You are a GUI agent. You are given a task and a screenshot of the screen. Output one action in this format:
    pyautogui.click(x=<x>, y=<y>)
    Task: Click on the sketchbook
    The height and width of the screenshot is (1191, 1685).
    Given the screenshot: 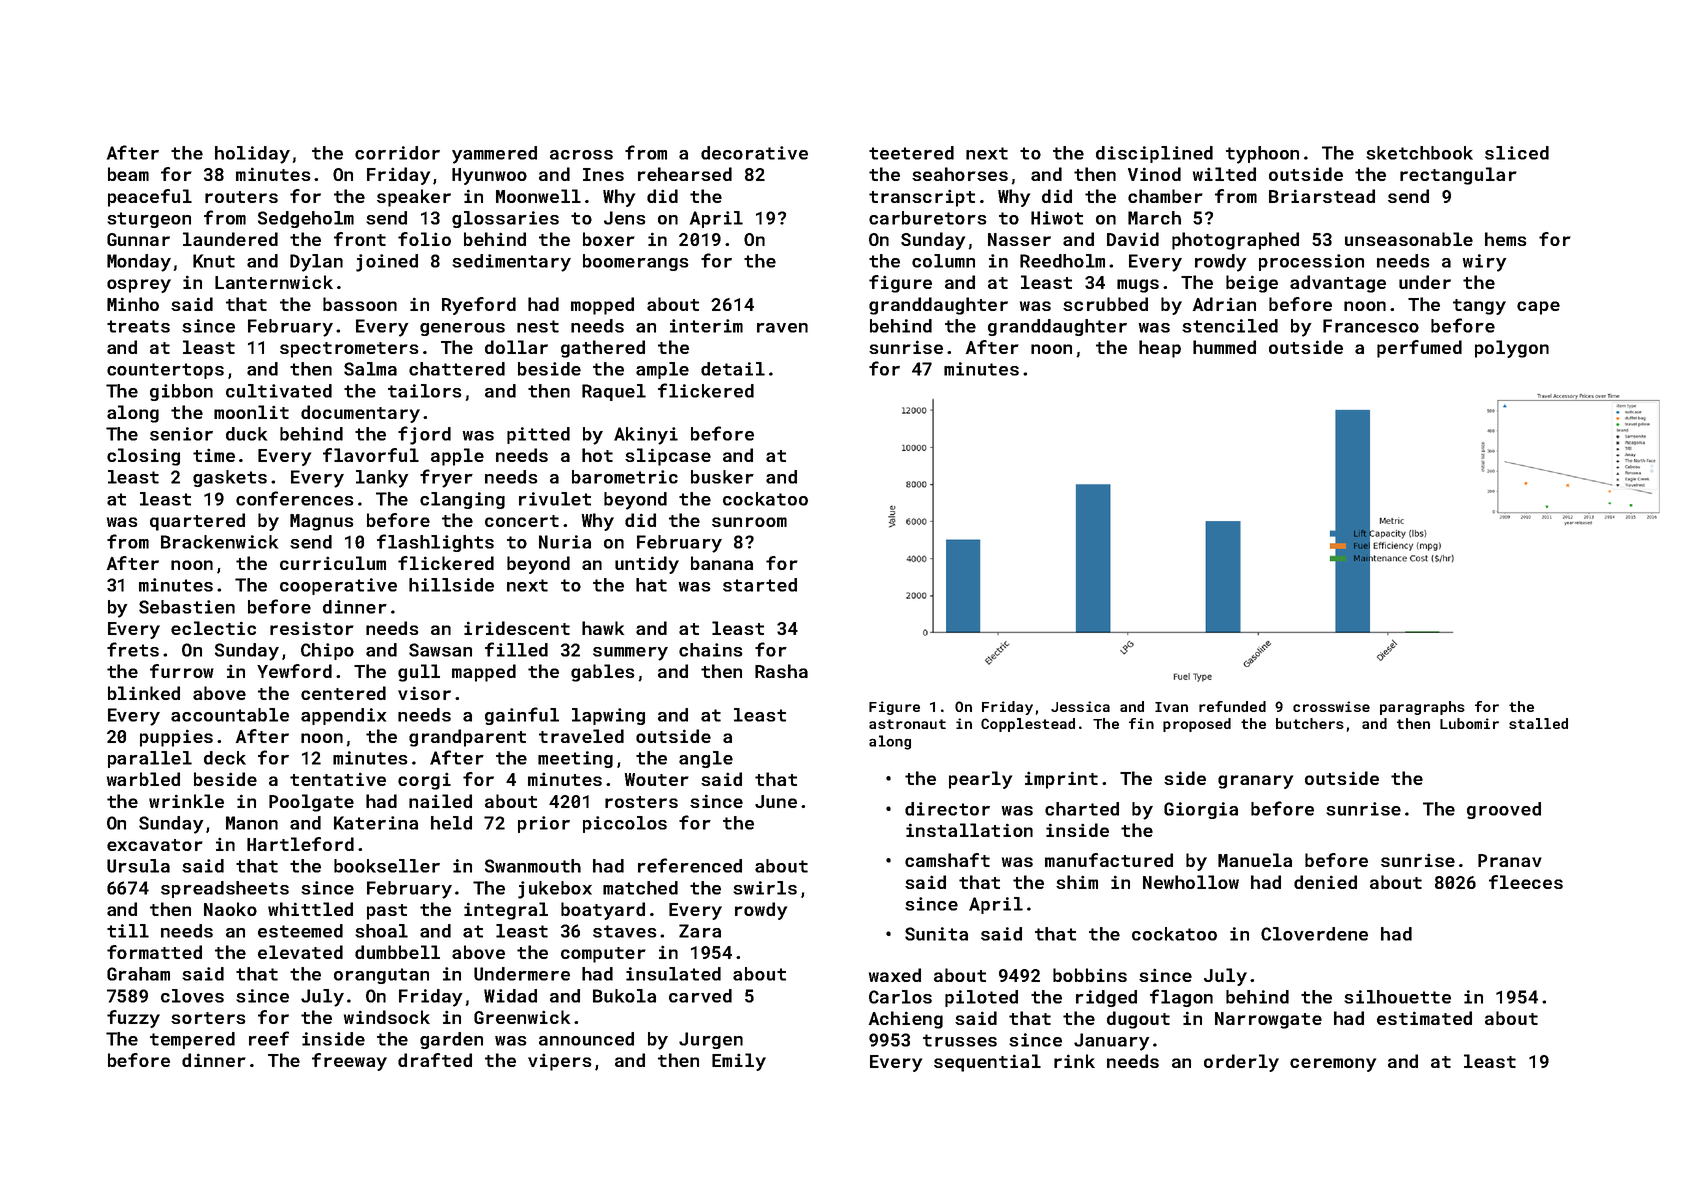 What is the action you would take?
    pyautogui.click(x=1419, y=153)
